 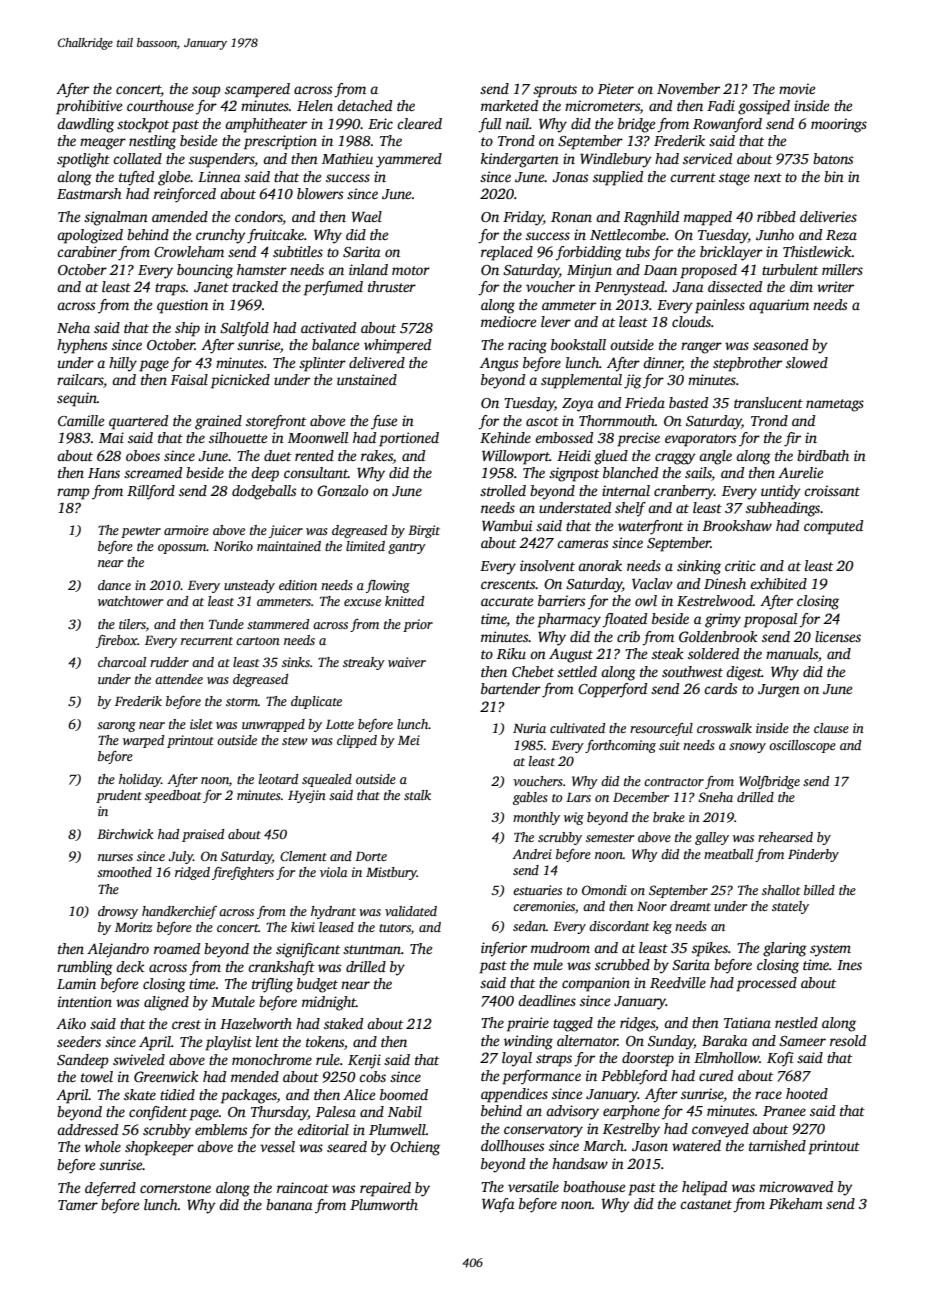 I want to click on jig, so click(x=633, y=381).
